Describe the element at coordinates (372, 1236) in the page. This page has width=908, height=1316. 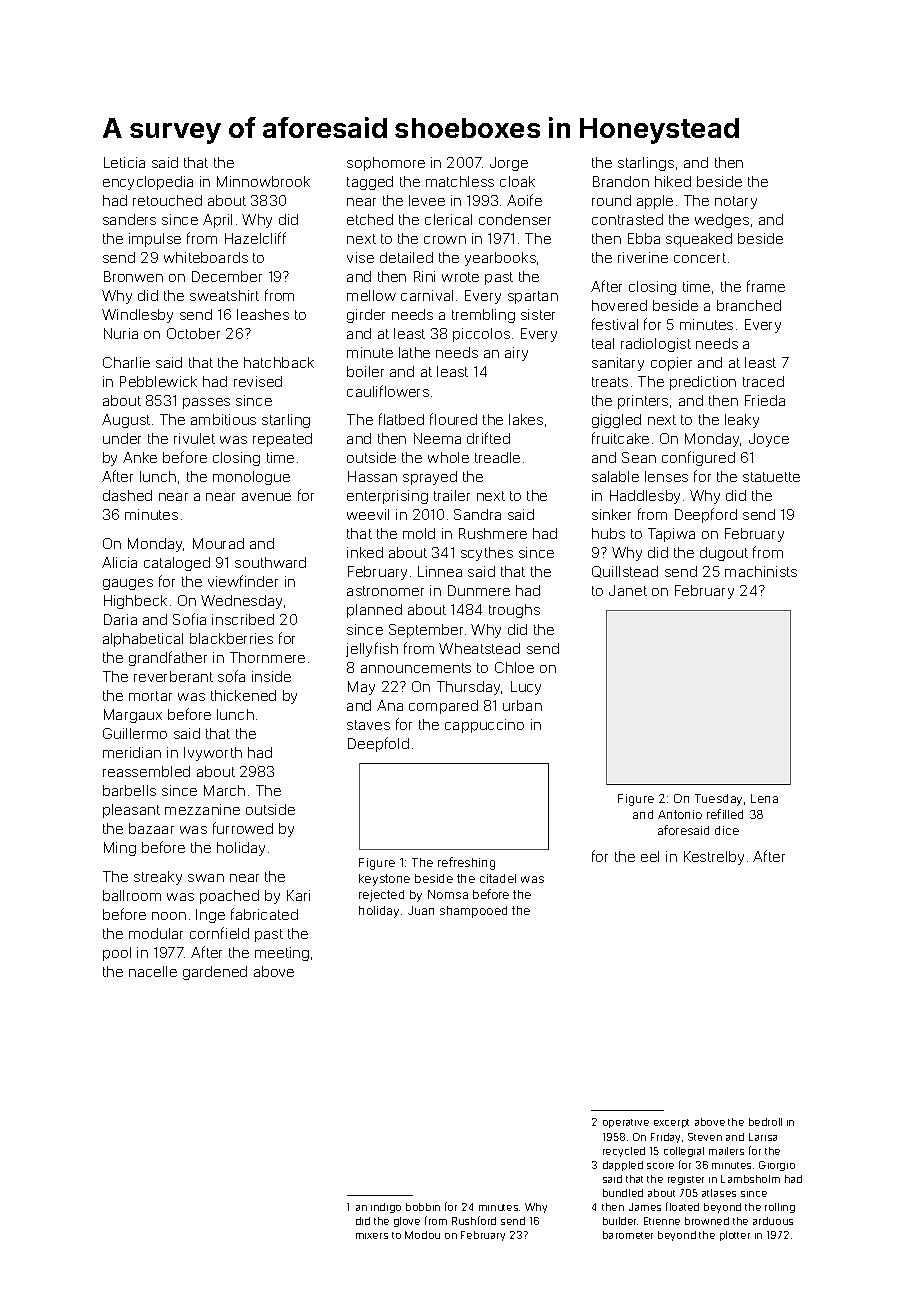
I see `mixers` at that location.
